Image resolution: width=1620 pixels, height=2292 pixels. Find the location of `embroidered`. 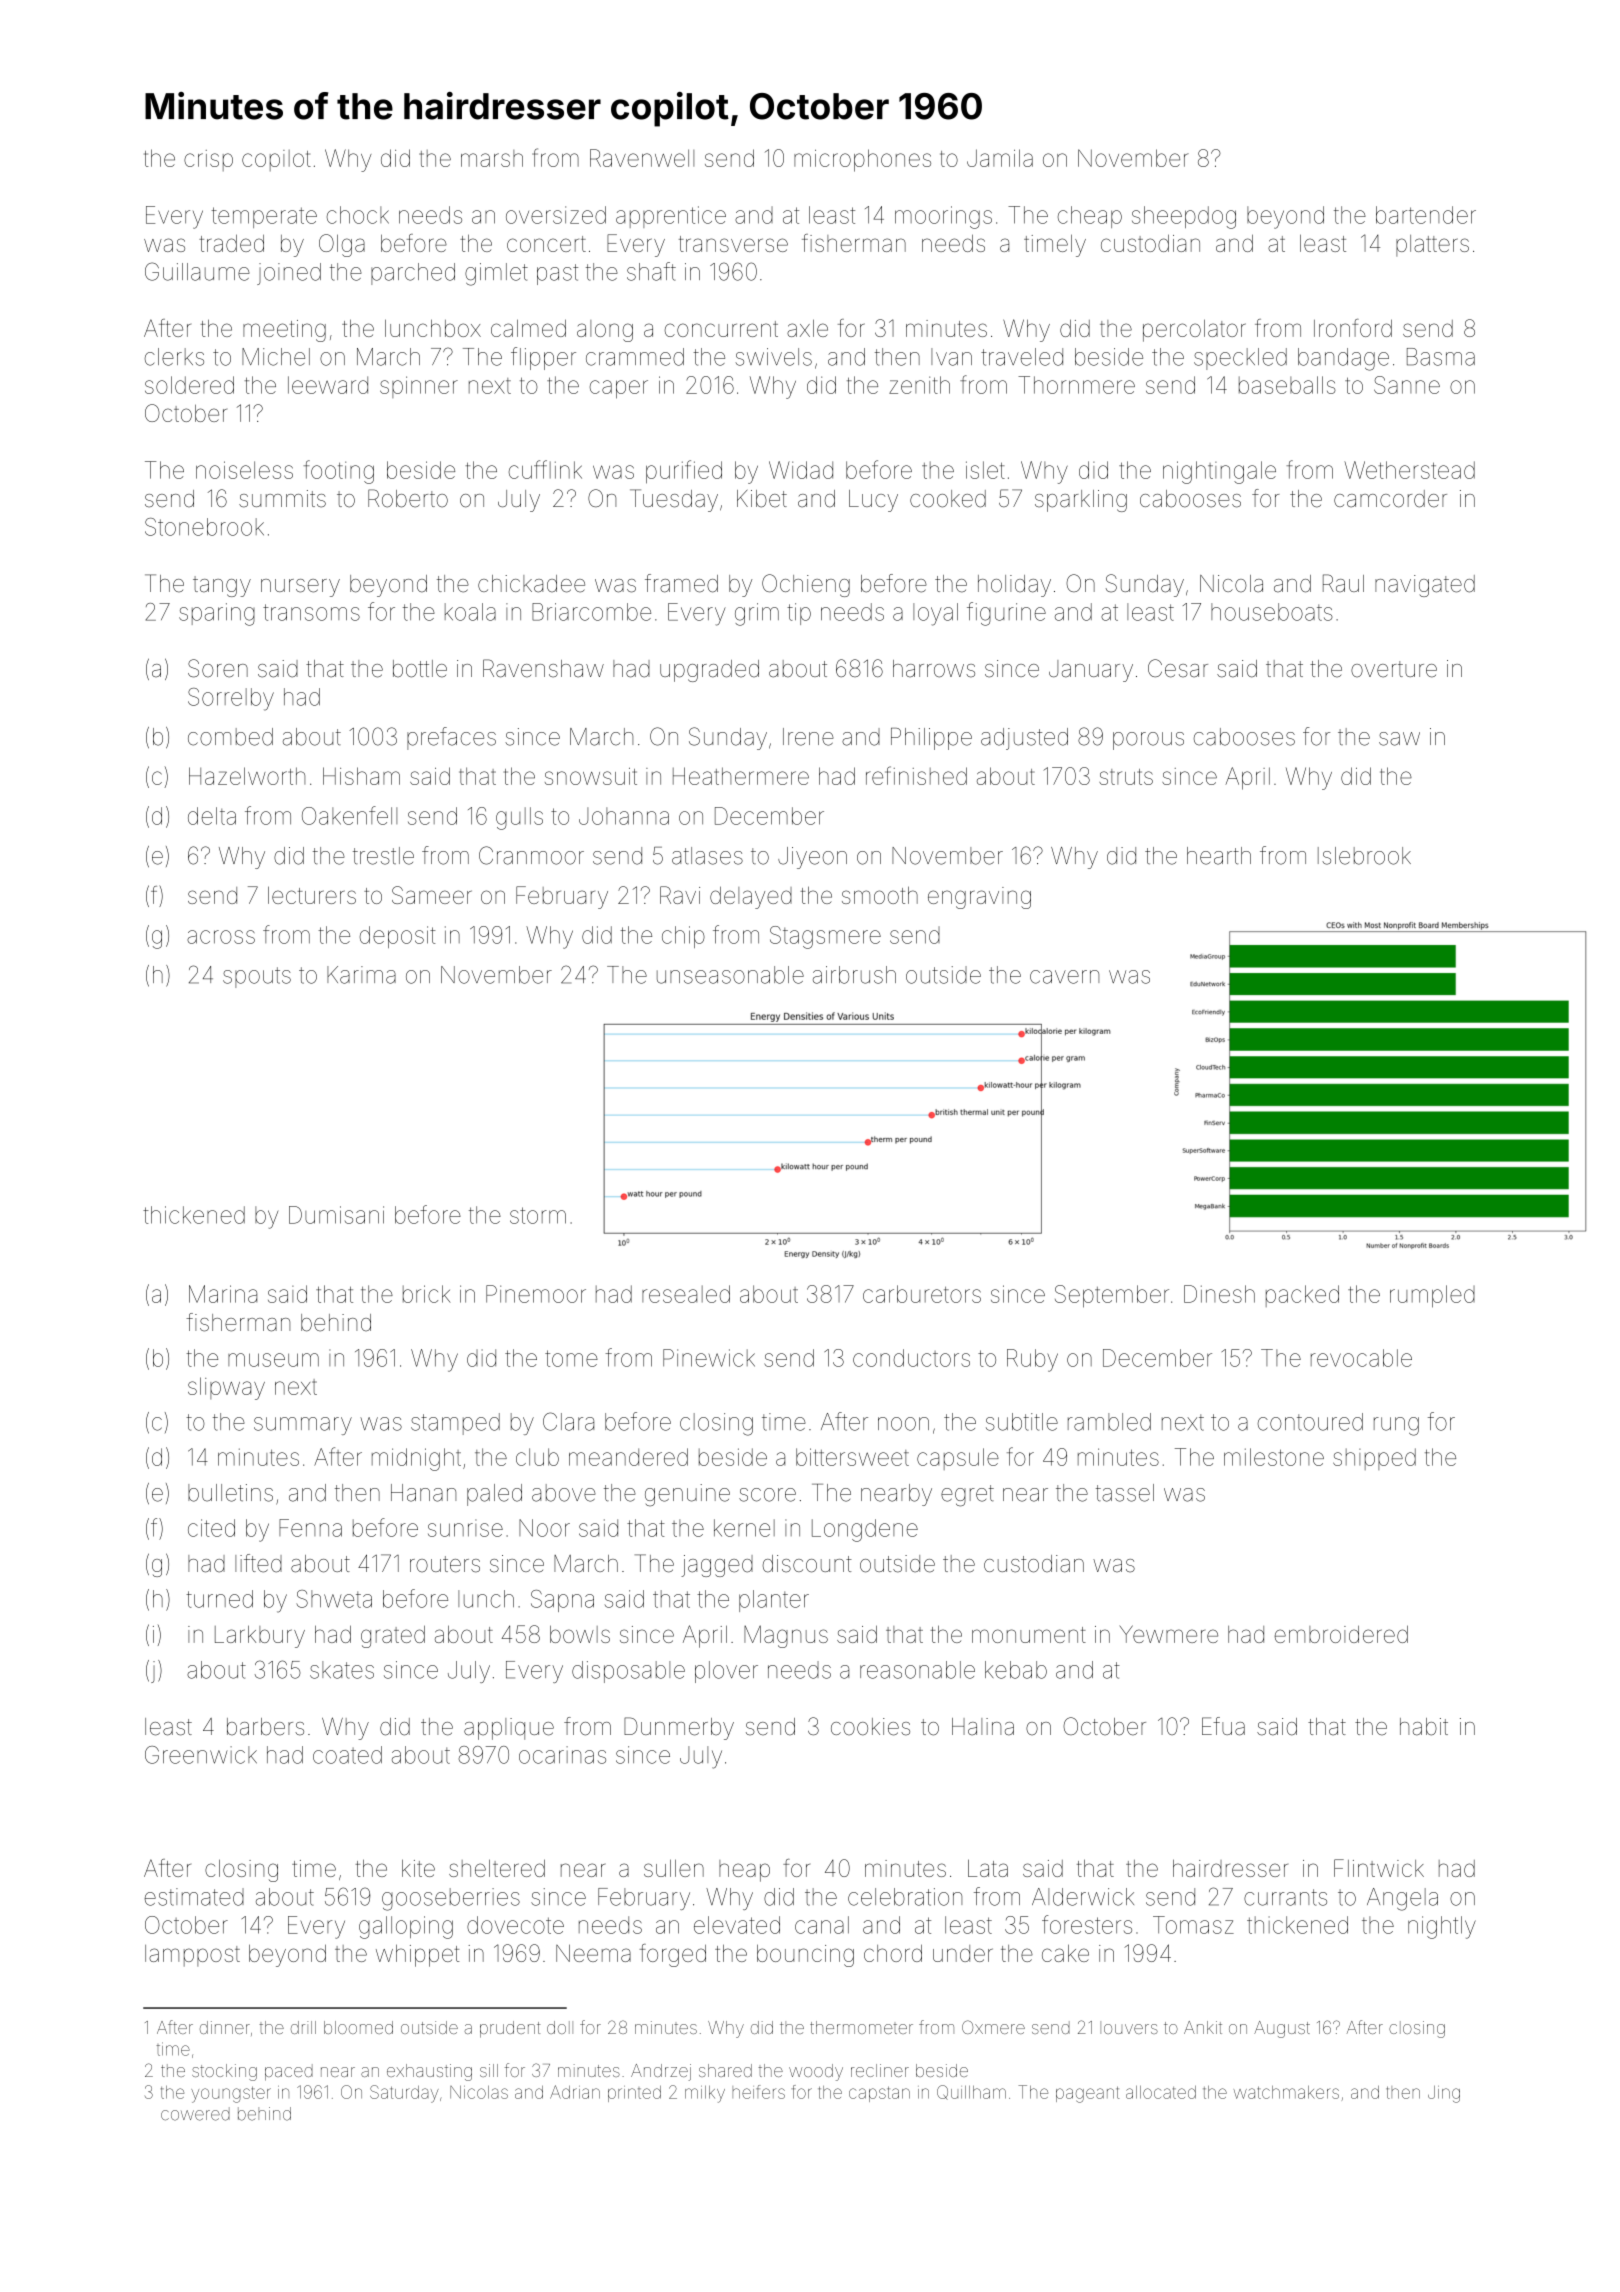

embroidered is located at coordinates (1341, 1634).
